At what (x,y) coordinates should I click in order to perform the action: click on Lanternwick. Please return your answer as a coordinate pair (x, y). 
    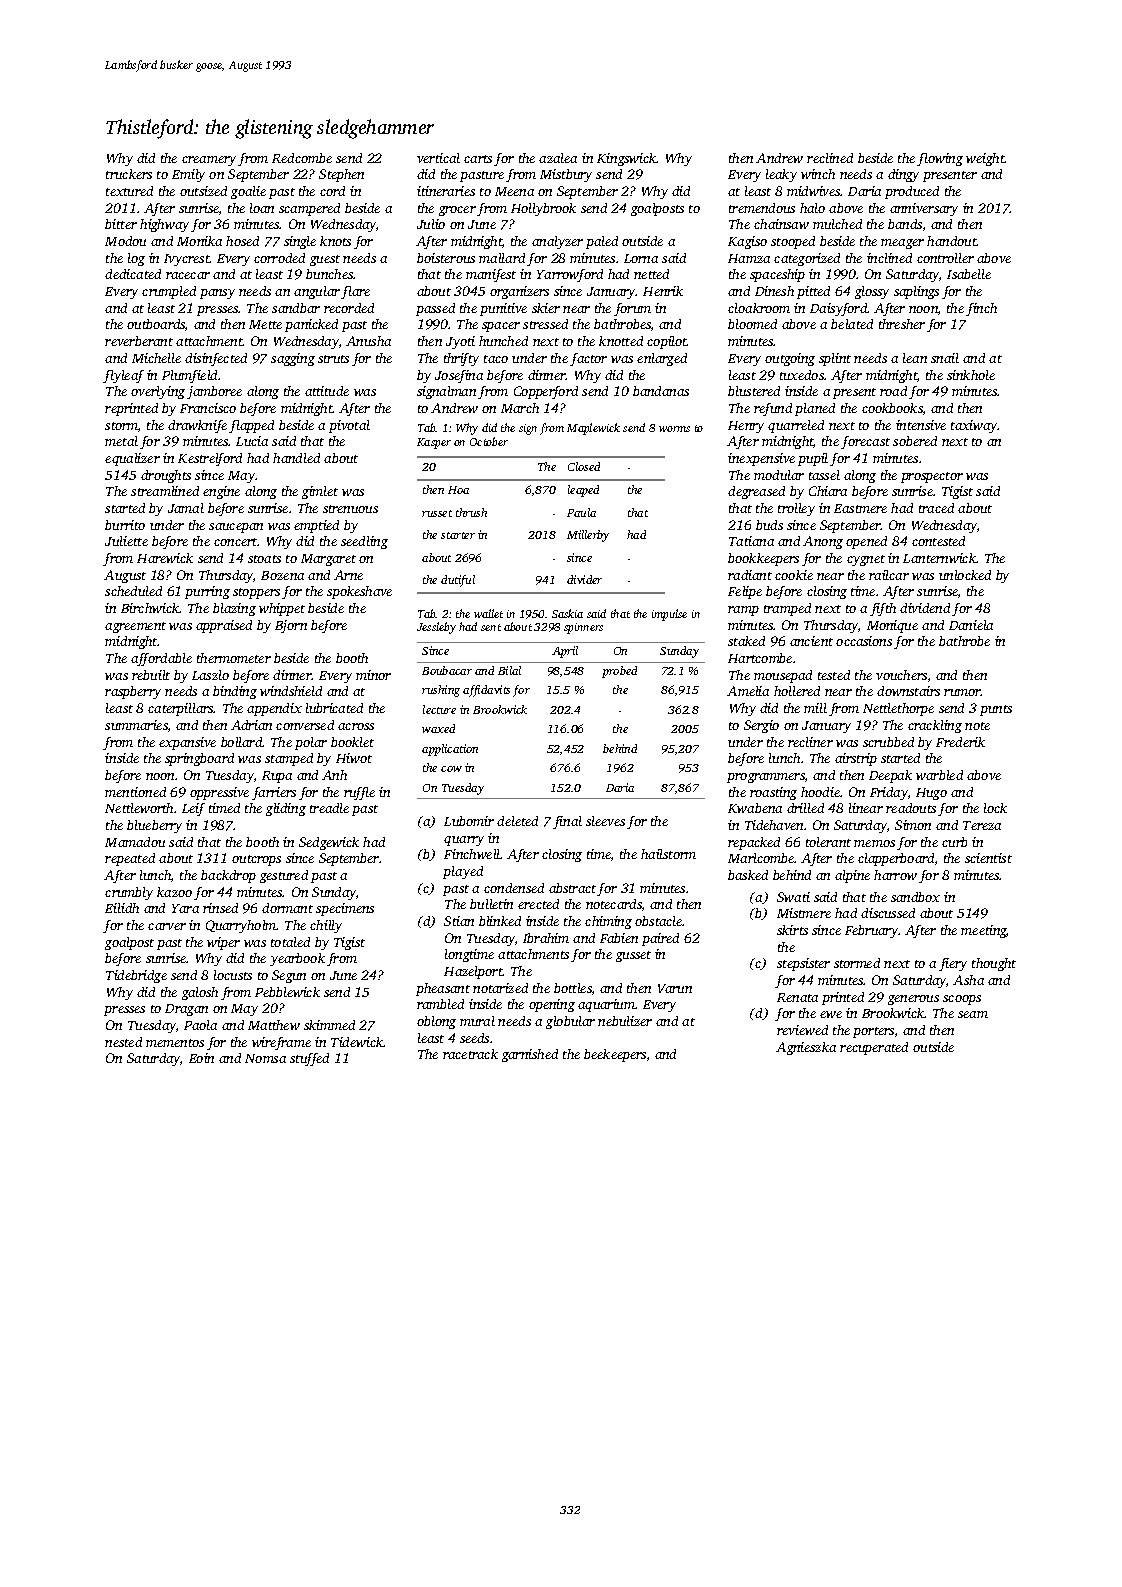
    Looking at the image, I should click on (939, 558).
